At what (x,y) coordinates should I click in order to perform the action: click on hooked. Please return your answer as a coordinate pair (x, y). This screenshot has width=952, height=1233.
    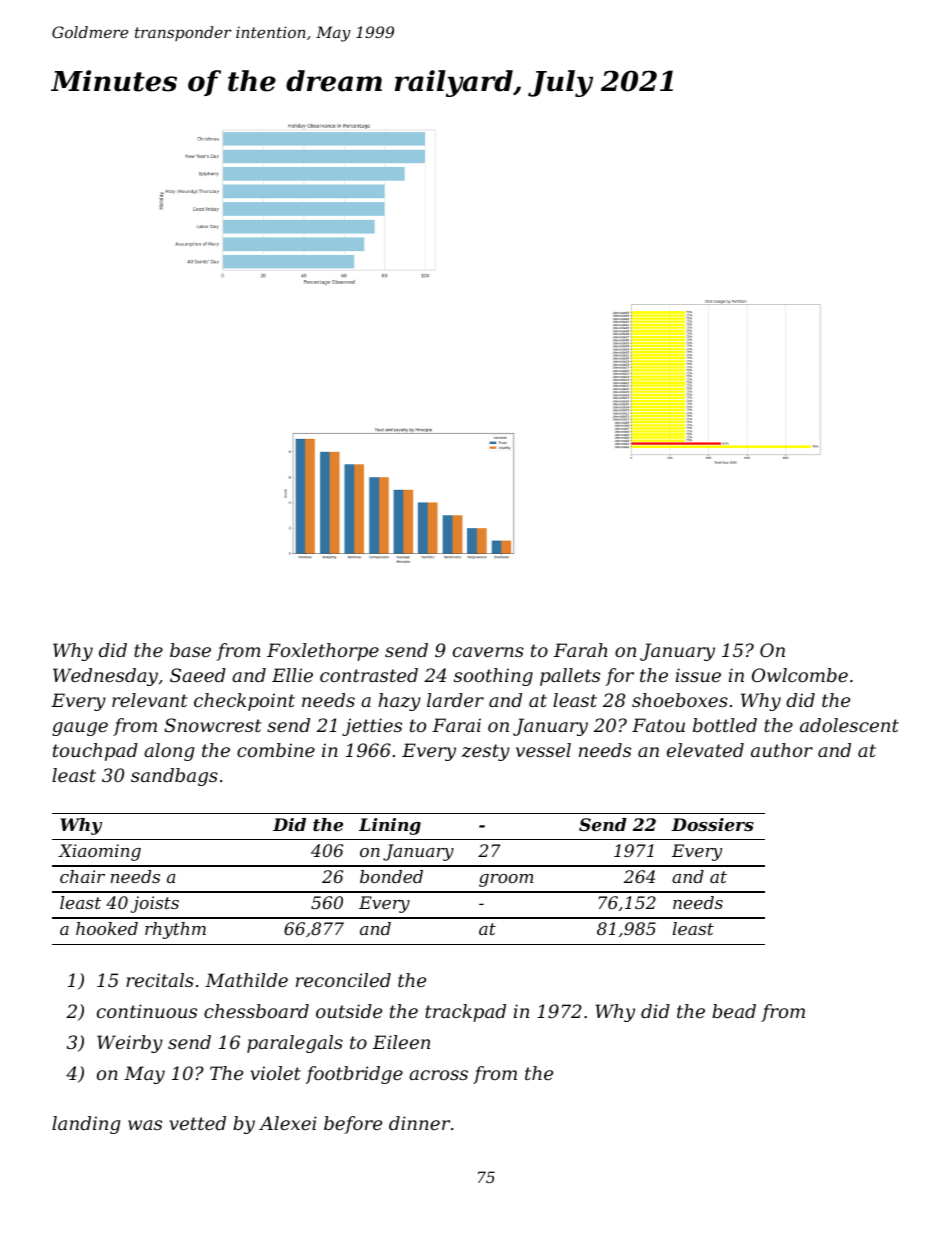
    Looking at the image, I should click on (107, 928).
